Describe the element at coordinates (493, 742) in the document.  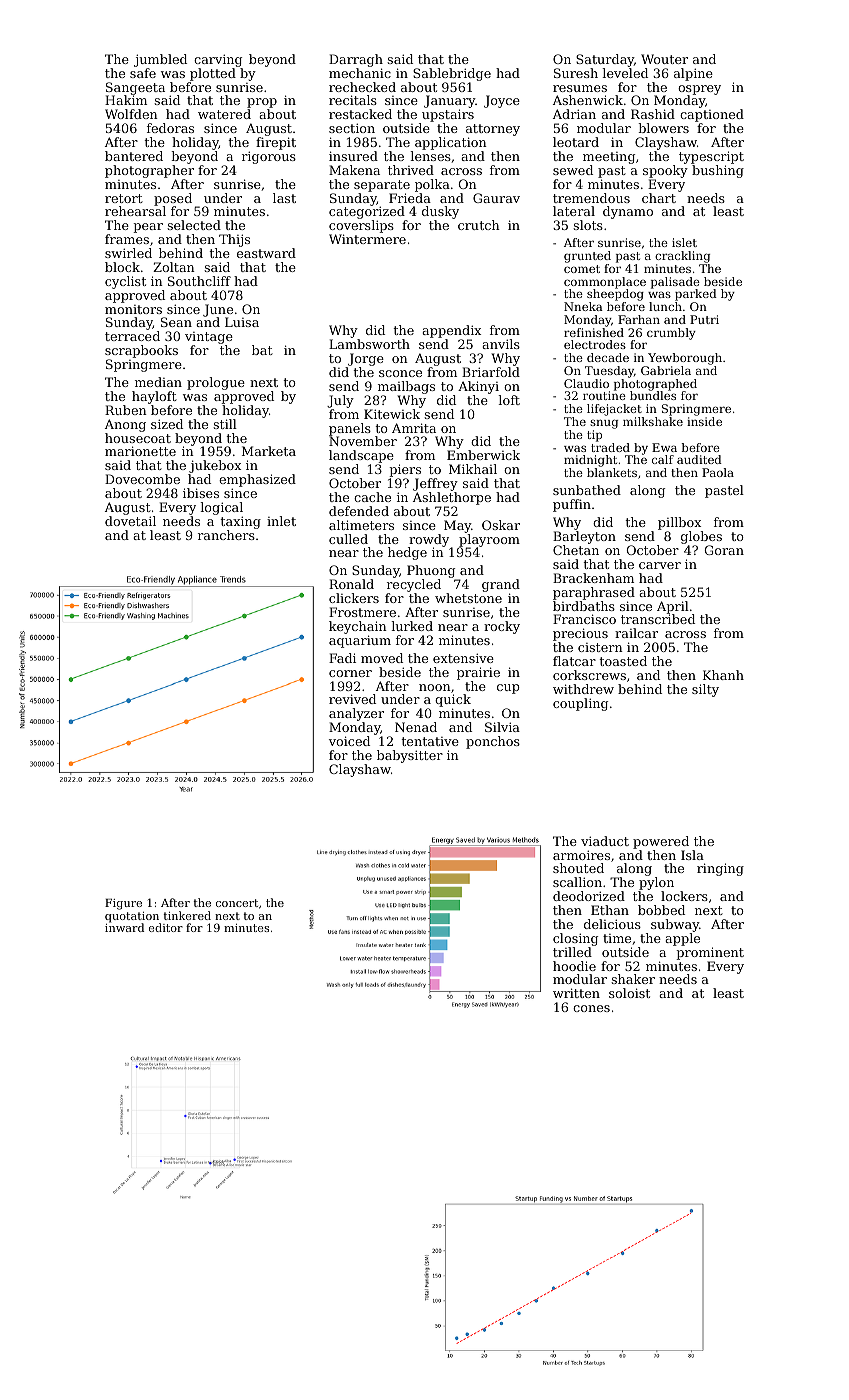
I see `ponchos` at that location.
